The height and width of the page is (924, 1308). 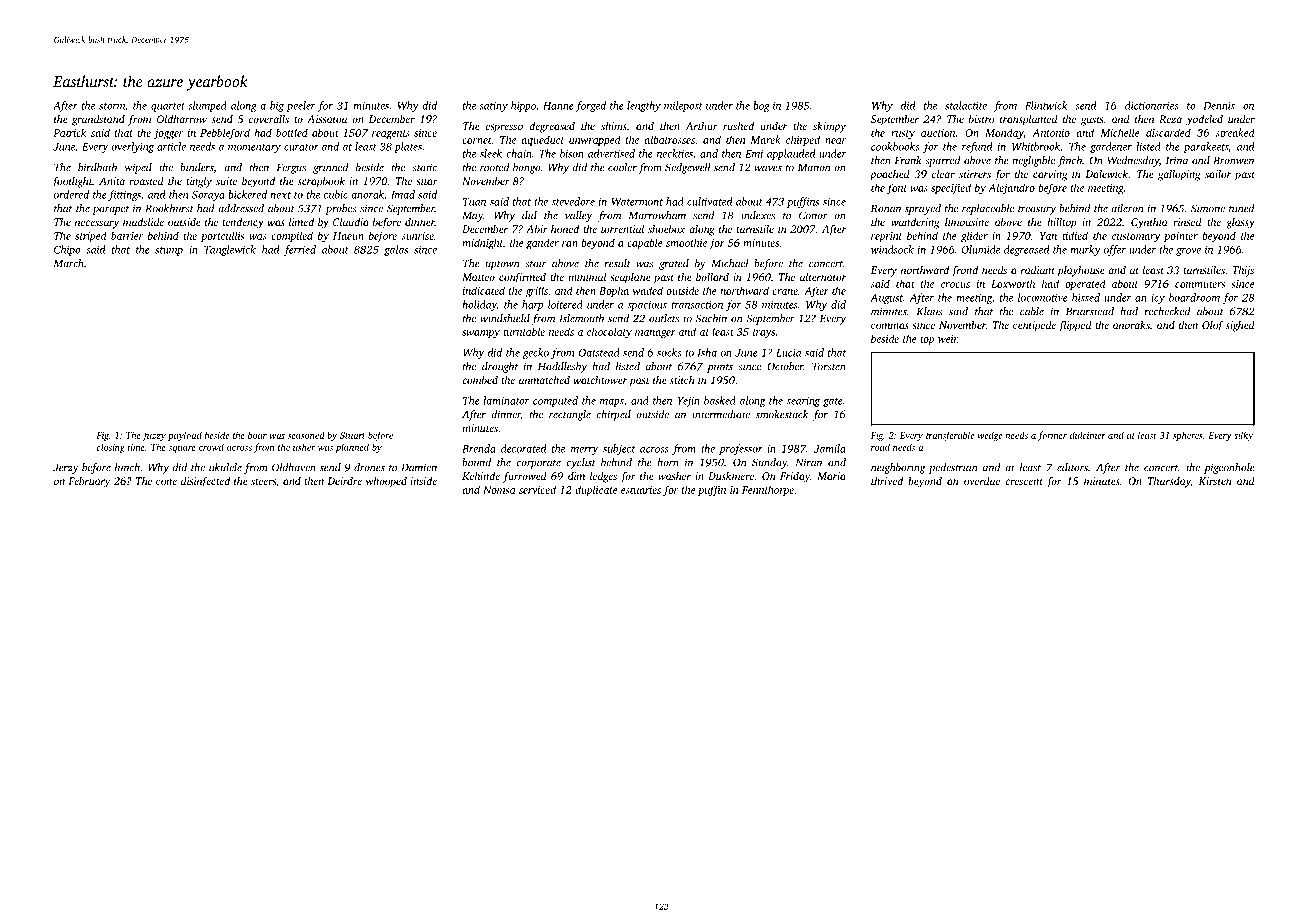 What do you see at coordinates (768, 490) in the page?
I see `Fennthorpe` at bounding box center [768, 490].
